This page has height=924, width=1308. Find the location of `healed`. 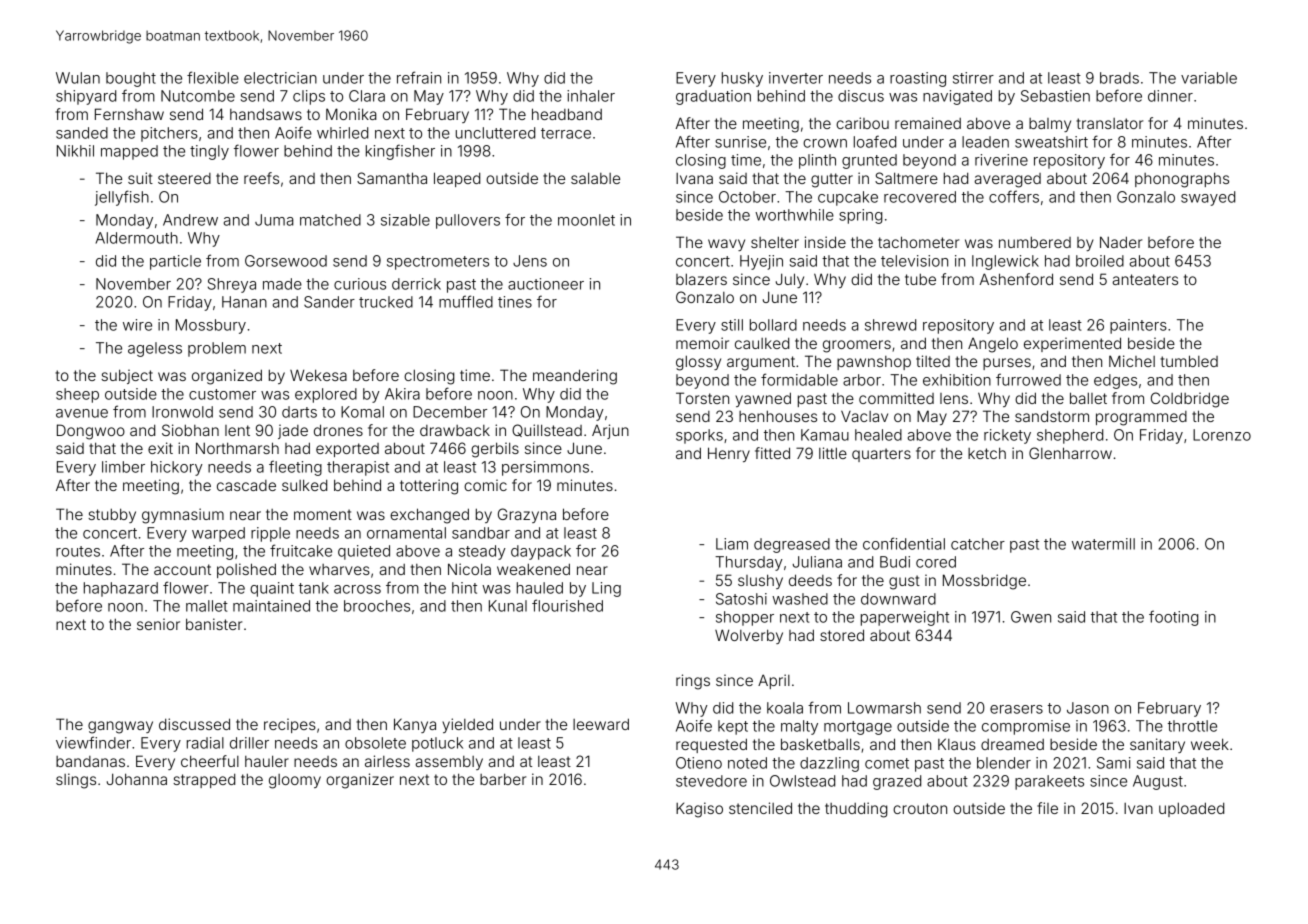

healed is located at coordinates (878, 435).
